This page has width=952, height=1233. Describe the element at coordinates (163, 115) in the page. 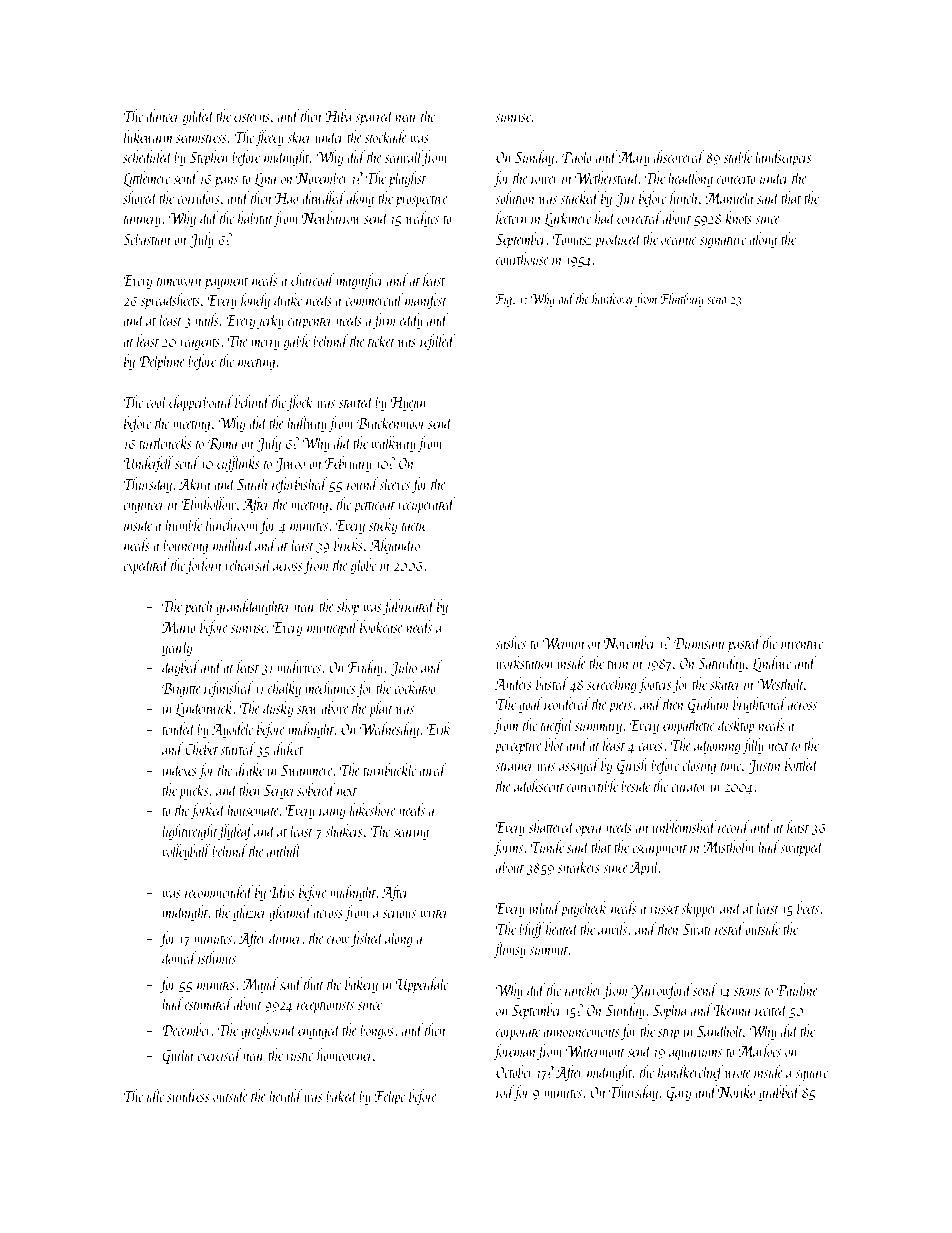

I see `dancer` at that location.
